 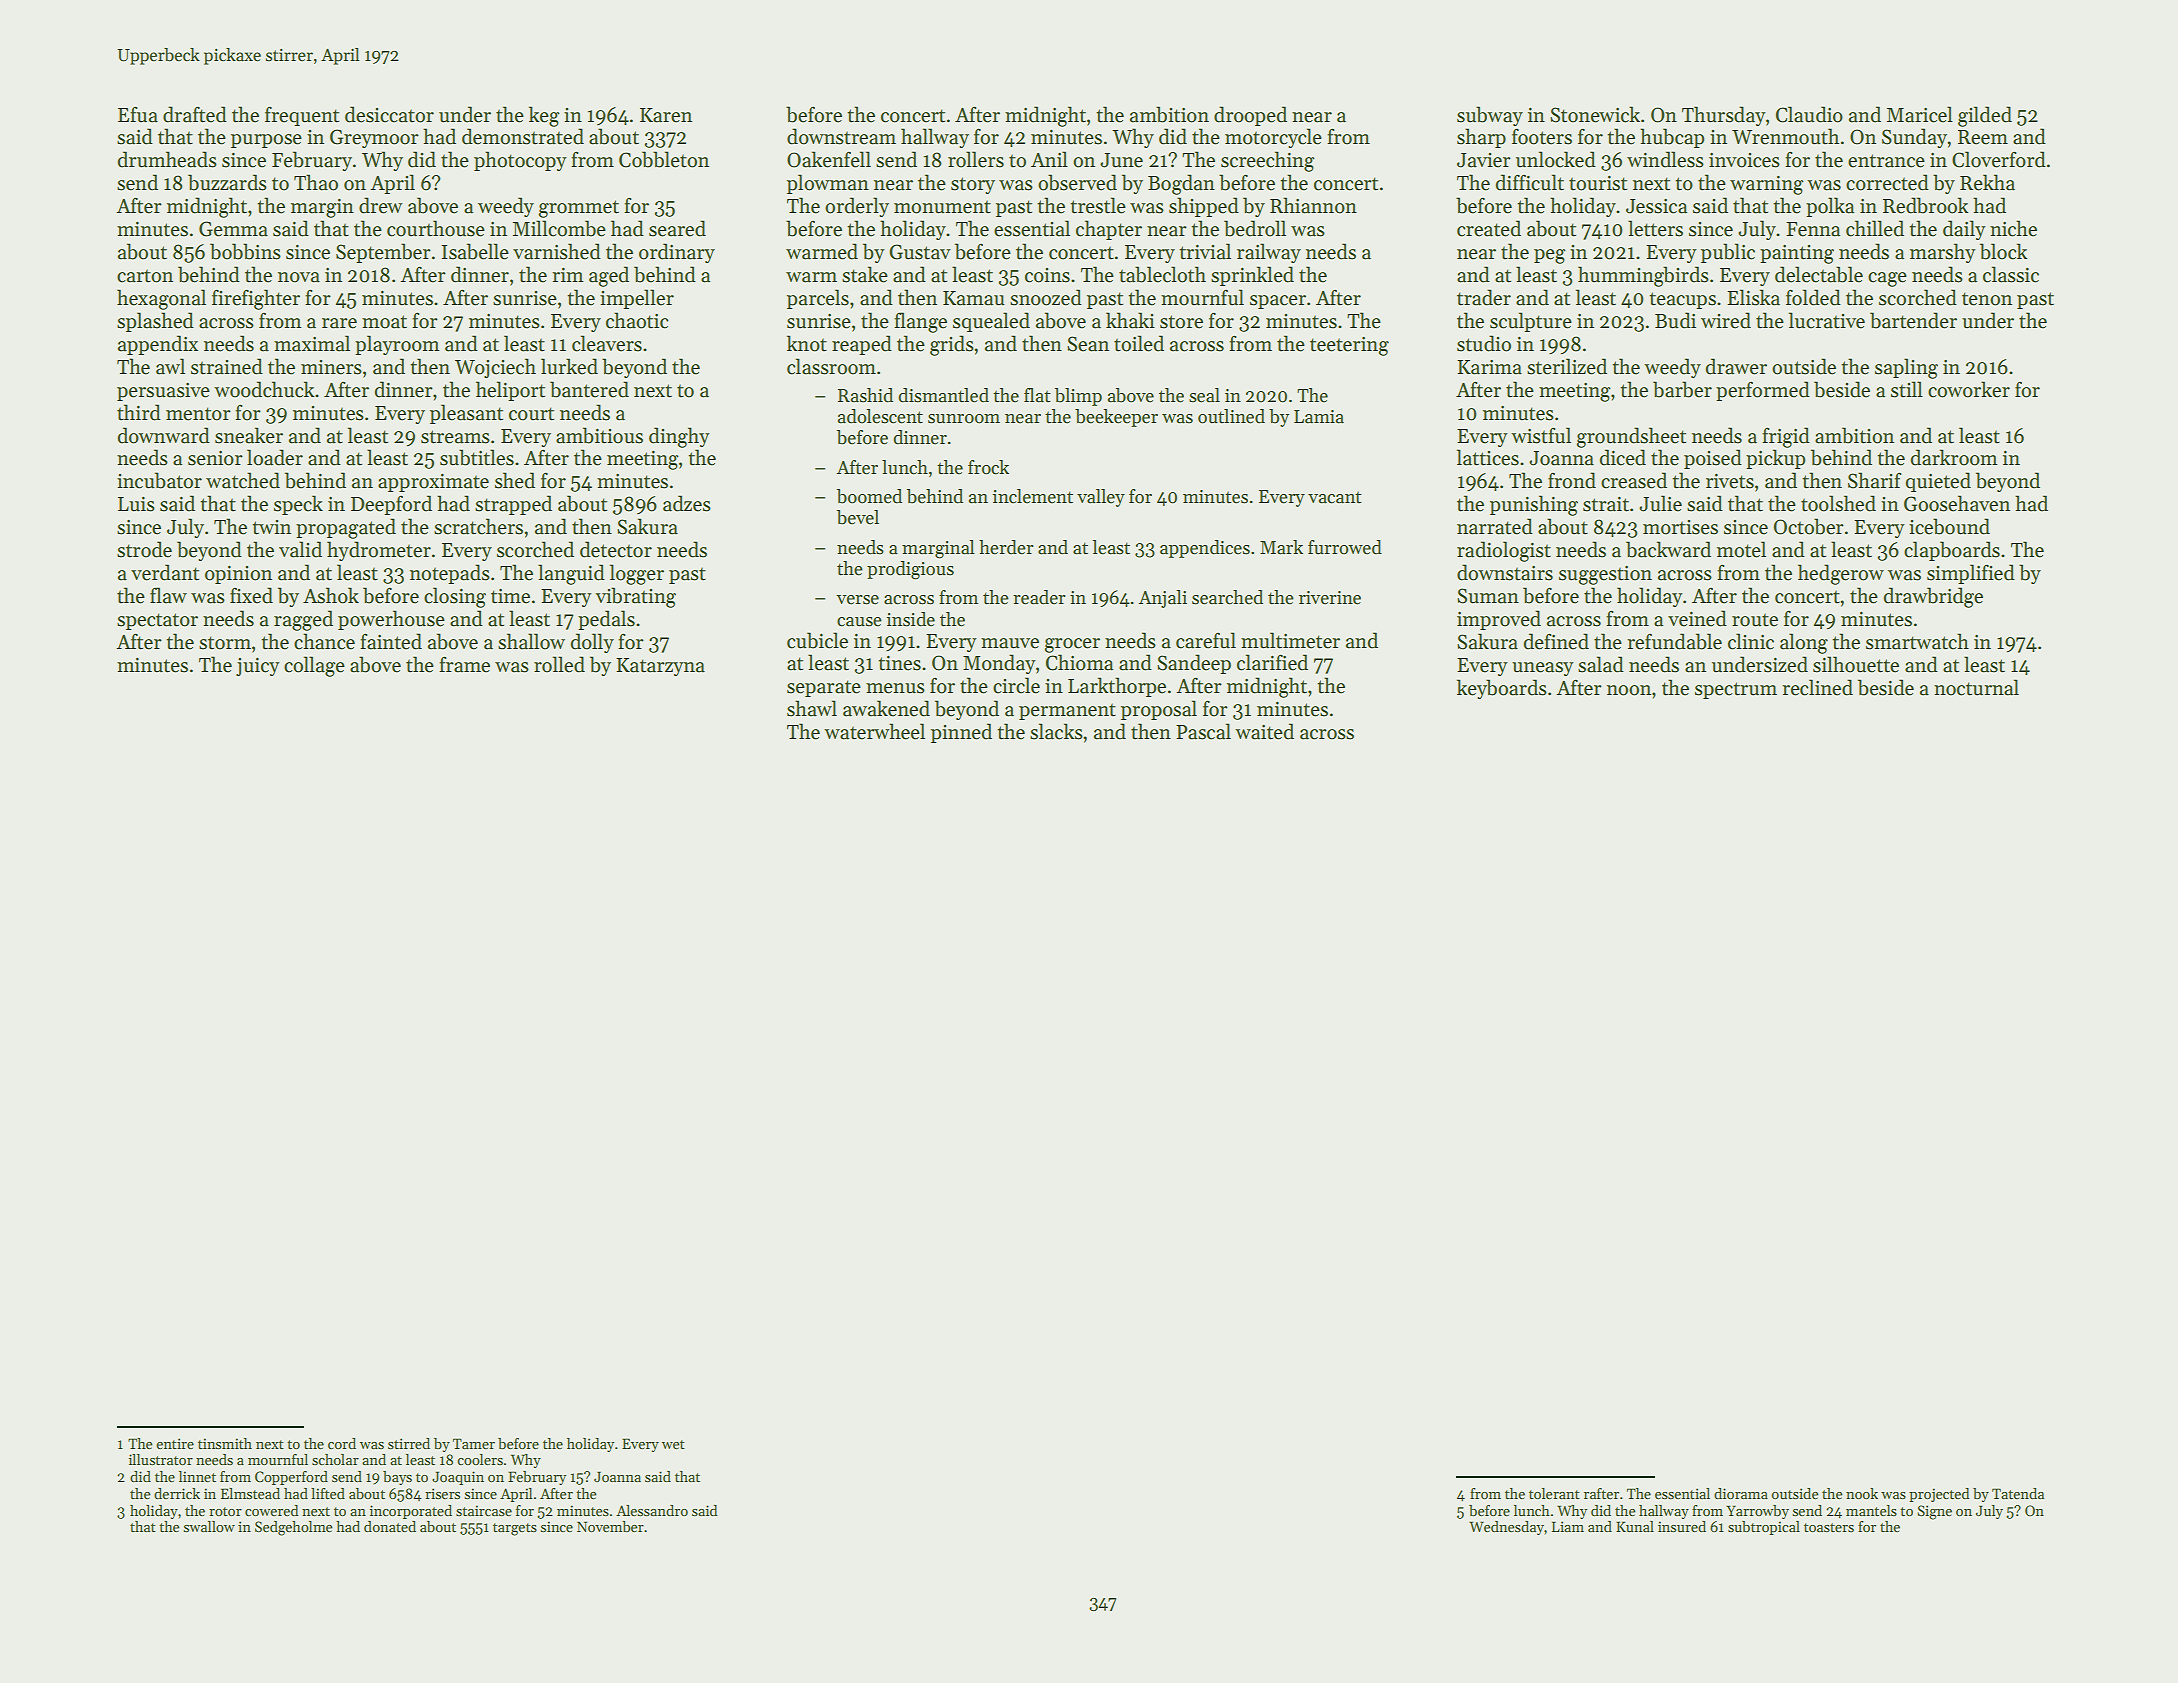 What do you see at coordinates (1672, 138) in the screenshot?
I see `hubcap` at bounding box center [1672, 138].
